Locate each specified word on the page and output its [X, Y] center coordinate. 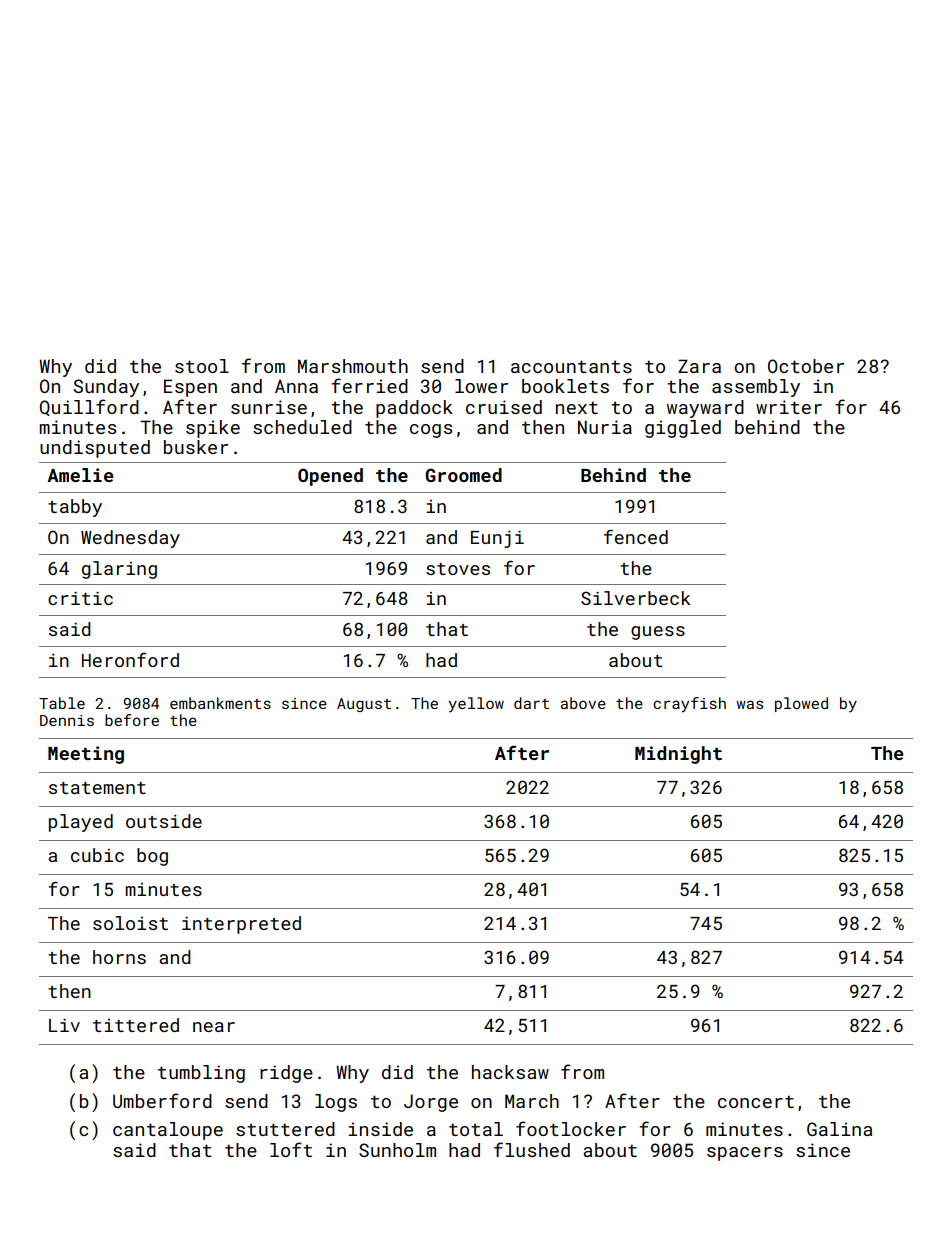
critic [80, 598]
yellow [476, 704]
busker [196, 447]
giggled [683, 429]
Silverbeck [636, 598]
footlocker [571, 1128]
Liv [64, 1025]
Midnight [678, 755]
